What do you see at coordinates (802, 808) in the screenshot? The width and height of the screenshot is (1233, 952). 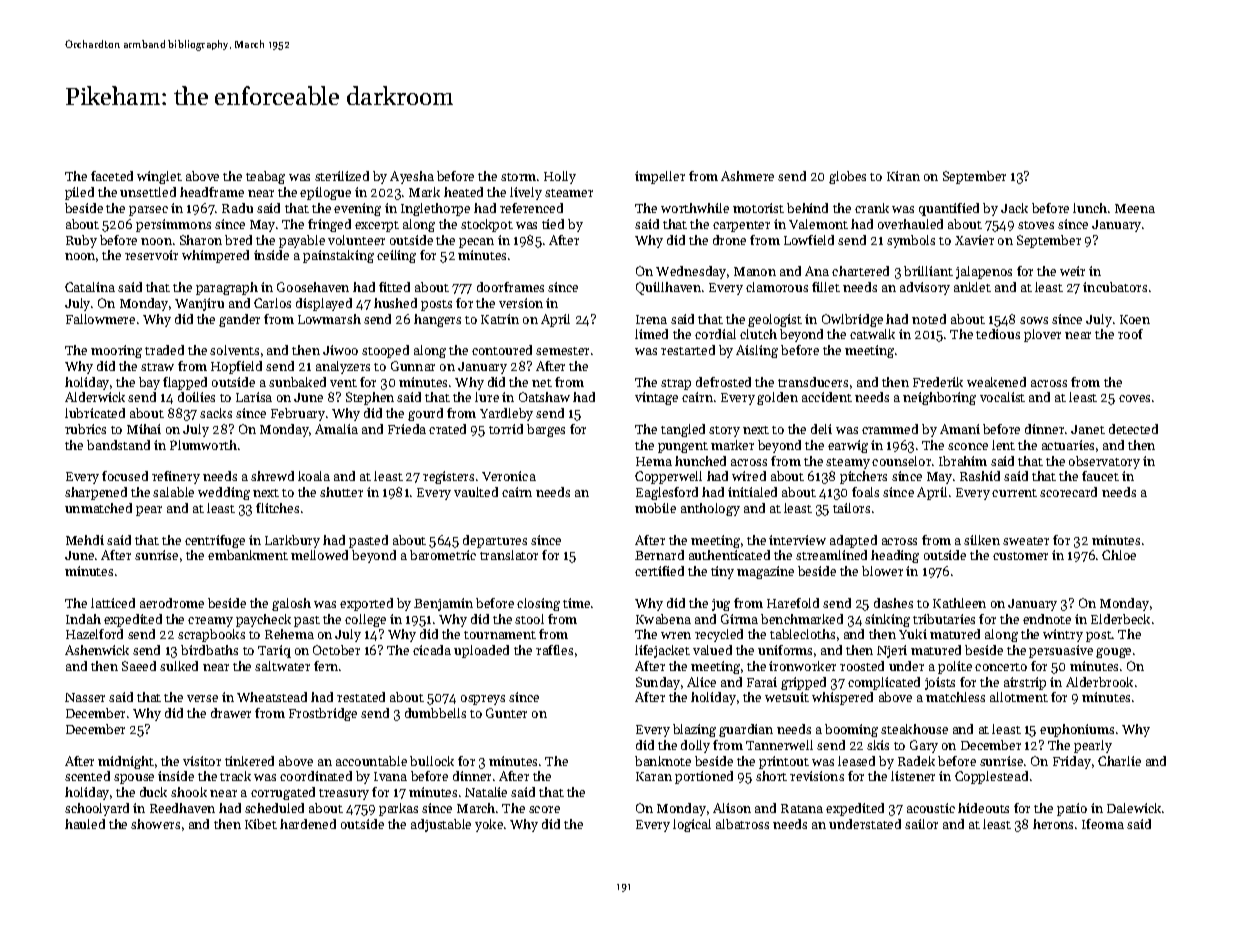 I see `Ratana` at bounding box center [802, 808].
